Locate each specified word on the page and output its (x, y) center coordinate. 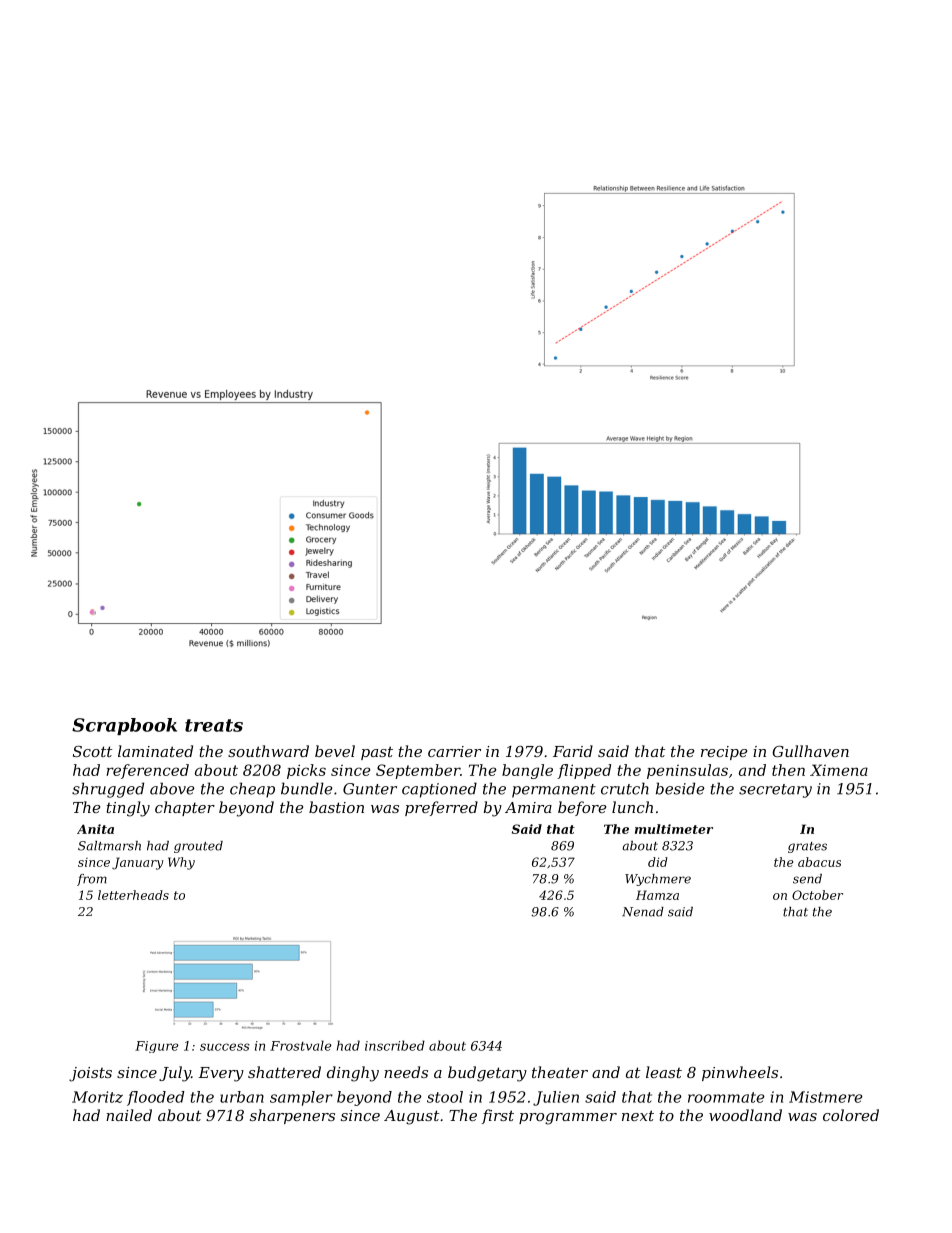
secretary (775, 791)
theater (560, 1072)
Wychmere (658, 880)
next (638, 1115)
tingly (128, 809)
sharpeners (292, 1116)
